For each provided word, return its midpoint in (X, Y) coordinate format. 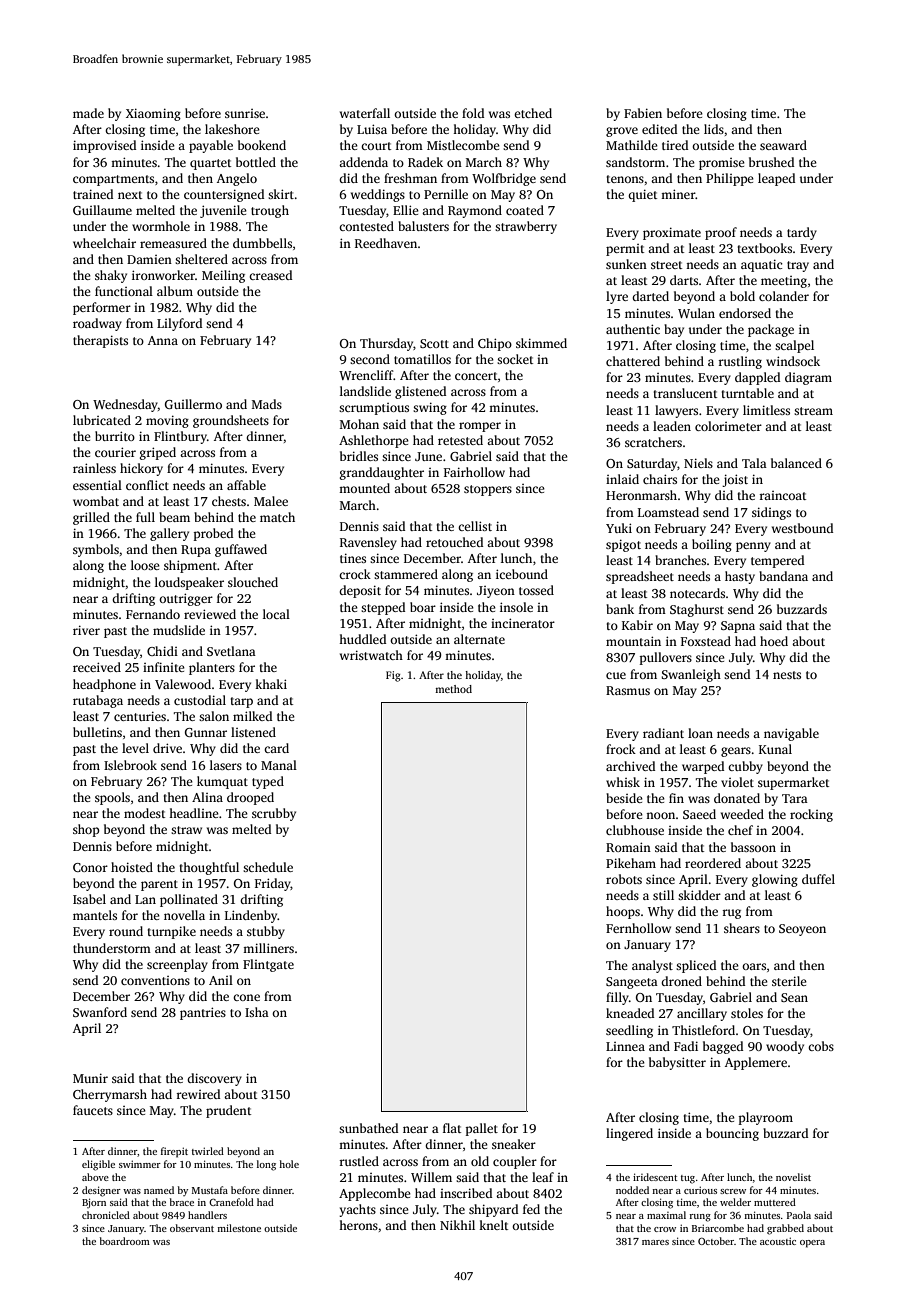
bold (742, 296)
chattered (633, 361)
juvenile (223, 211)
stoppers (488, 490)
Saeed (699, 814)
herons (358, 1225)
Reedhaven (386, 243)
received (97, 667)
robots (624, 879)
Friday (273, 884)
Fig (393, 676)
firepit (174, 1152)
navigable (791, 734)
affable (246, 485)
